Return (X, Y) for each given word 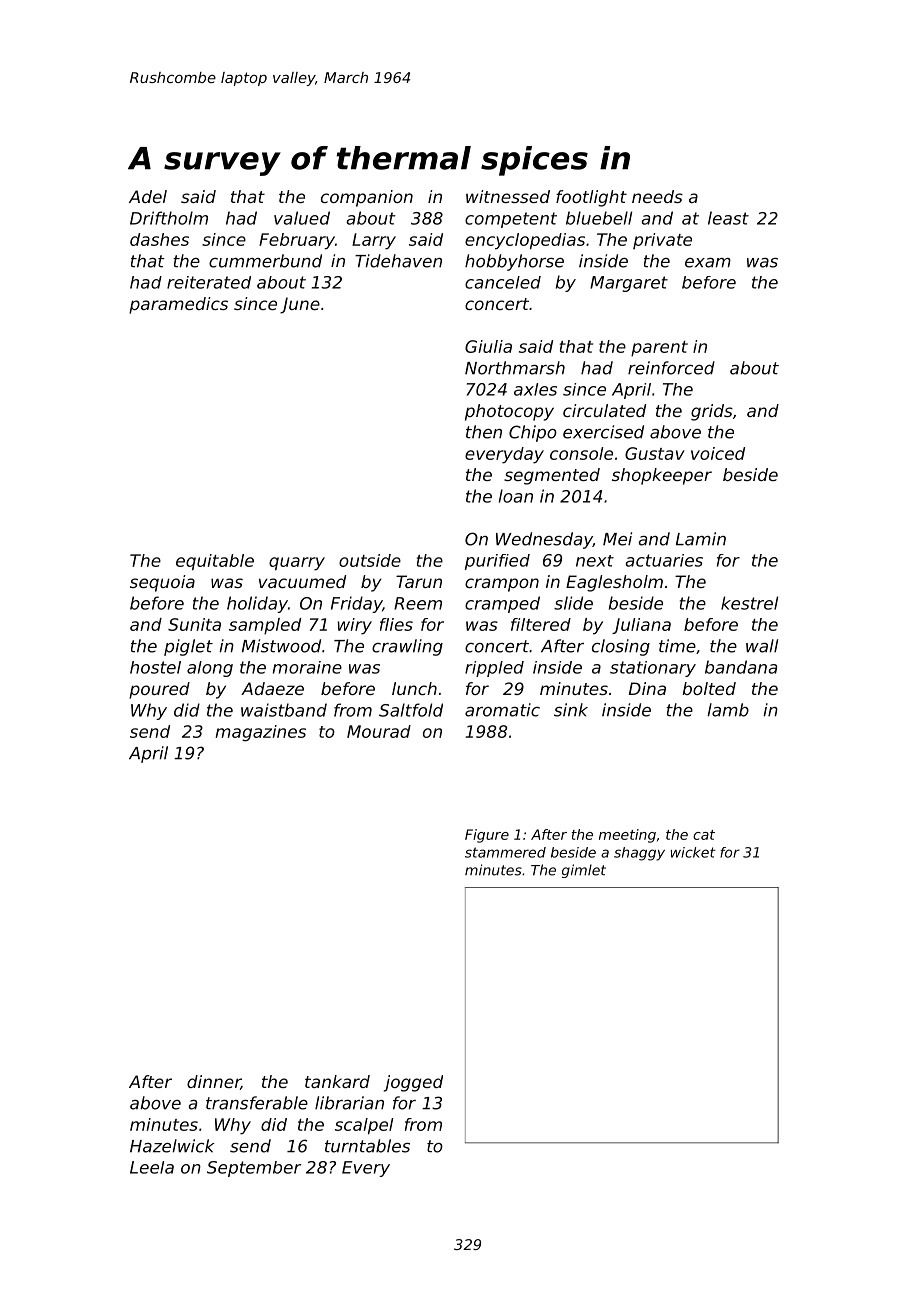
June (300, 305)
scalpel (364, 1126)
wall (762, 646)
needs (657, 196)
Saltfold (411, 710)
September (254, 1169)
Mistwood (281, 646)
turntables (367, 1146)
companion (367, 198)
